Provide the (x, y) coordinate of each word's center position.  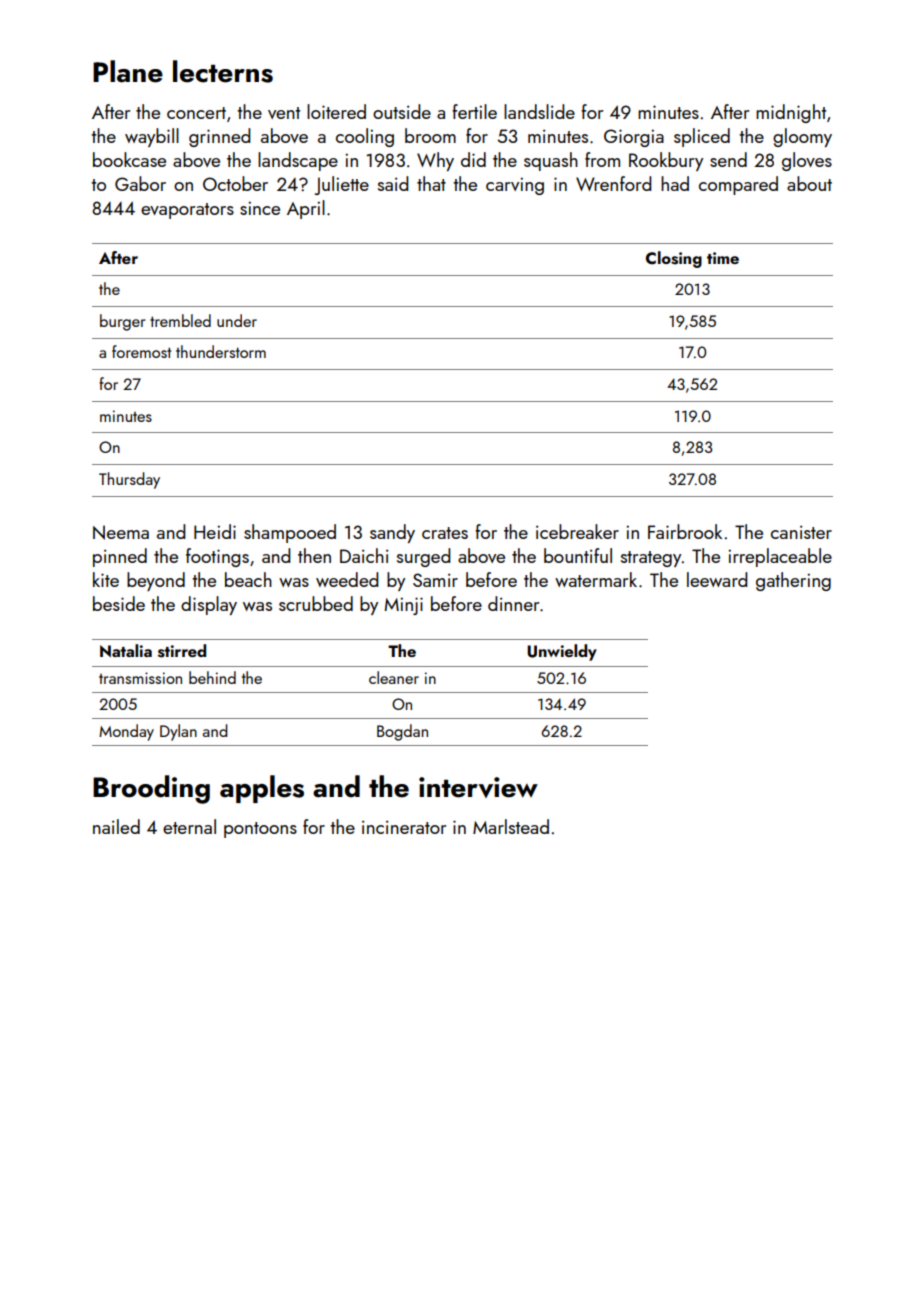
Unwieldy (562, 652)
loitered (336, 111)
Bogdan (402, 732)
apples (262, 789)
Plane (128, 71)
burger (122, 322)
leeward (717, 579)
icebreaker (577, 531)
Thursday (129, 480)
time (723, 258)
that (431, 183)
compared (738, 185)
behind (212, 677)
